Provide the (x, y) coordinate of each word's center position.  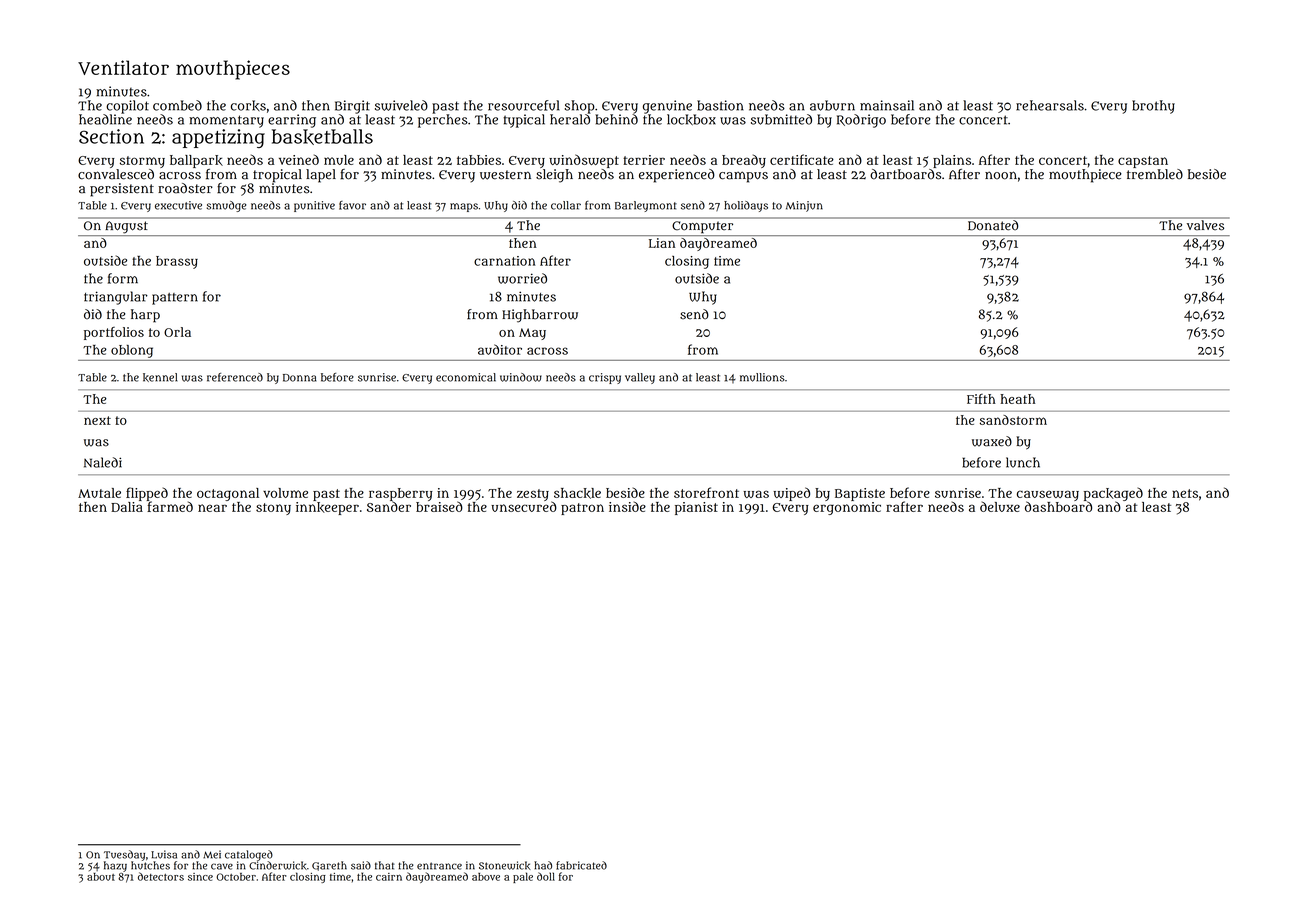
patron (582, 509)
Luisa (164, 854)
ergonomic (847, 508)
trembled (1155, 174)
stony (273, 509)
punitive (314, 206)
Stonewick (505, 865)
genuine (667, 107)
